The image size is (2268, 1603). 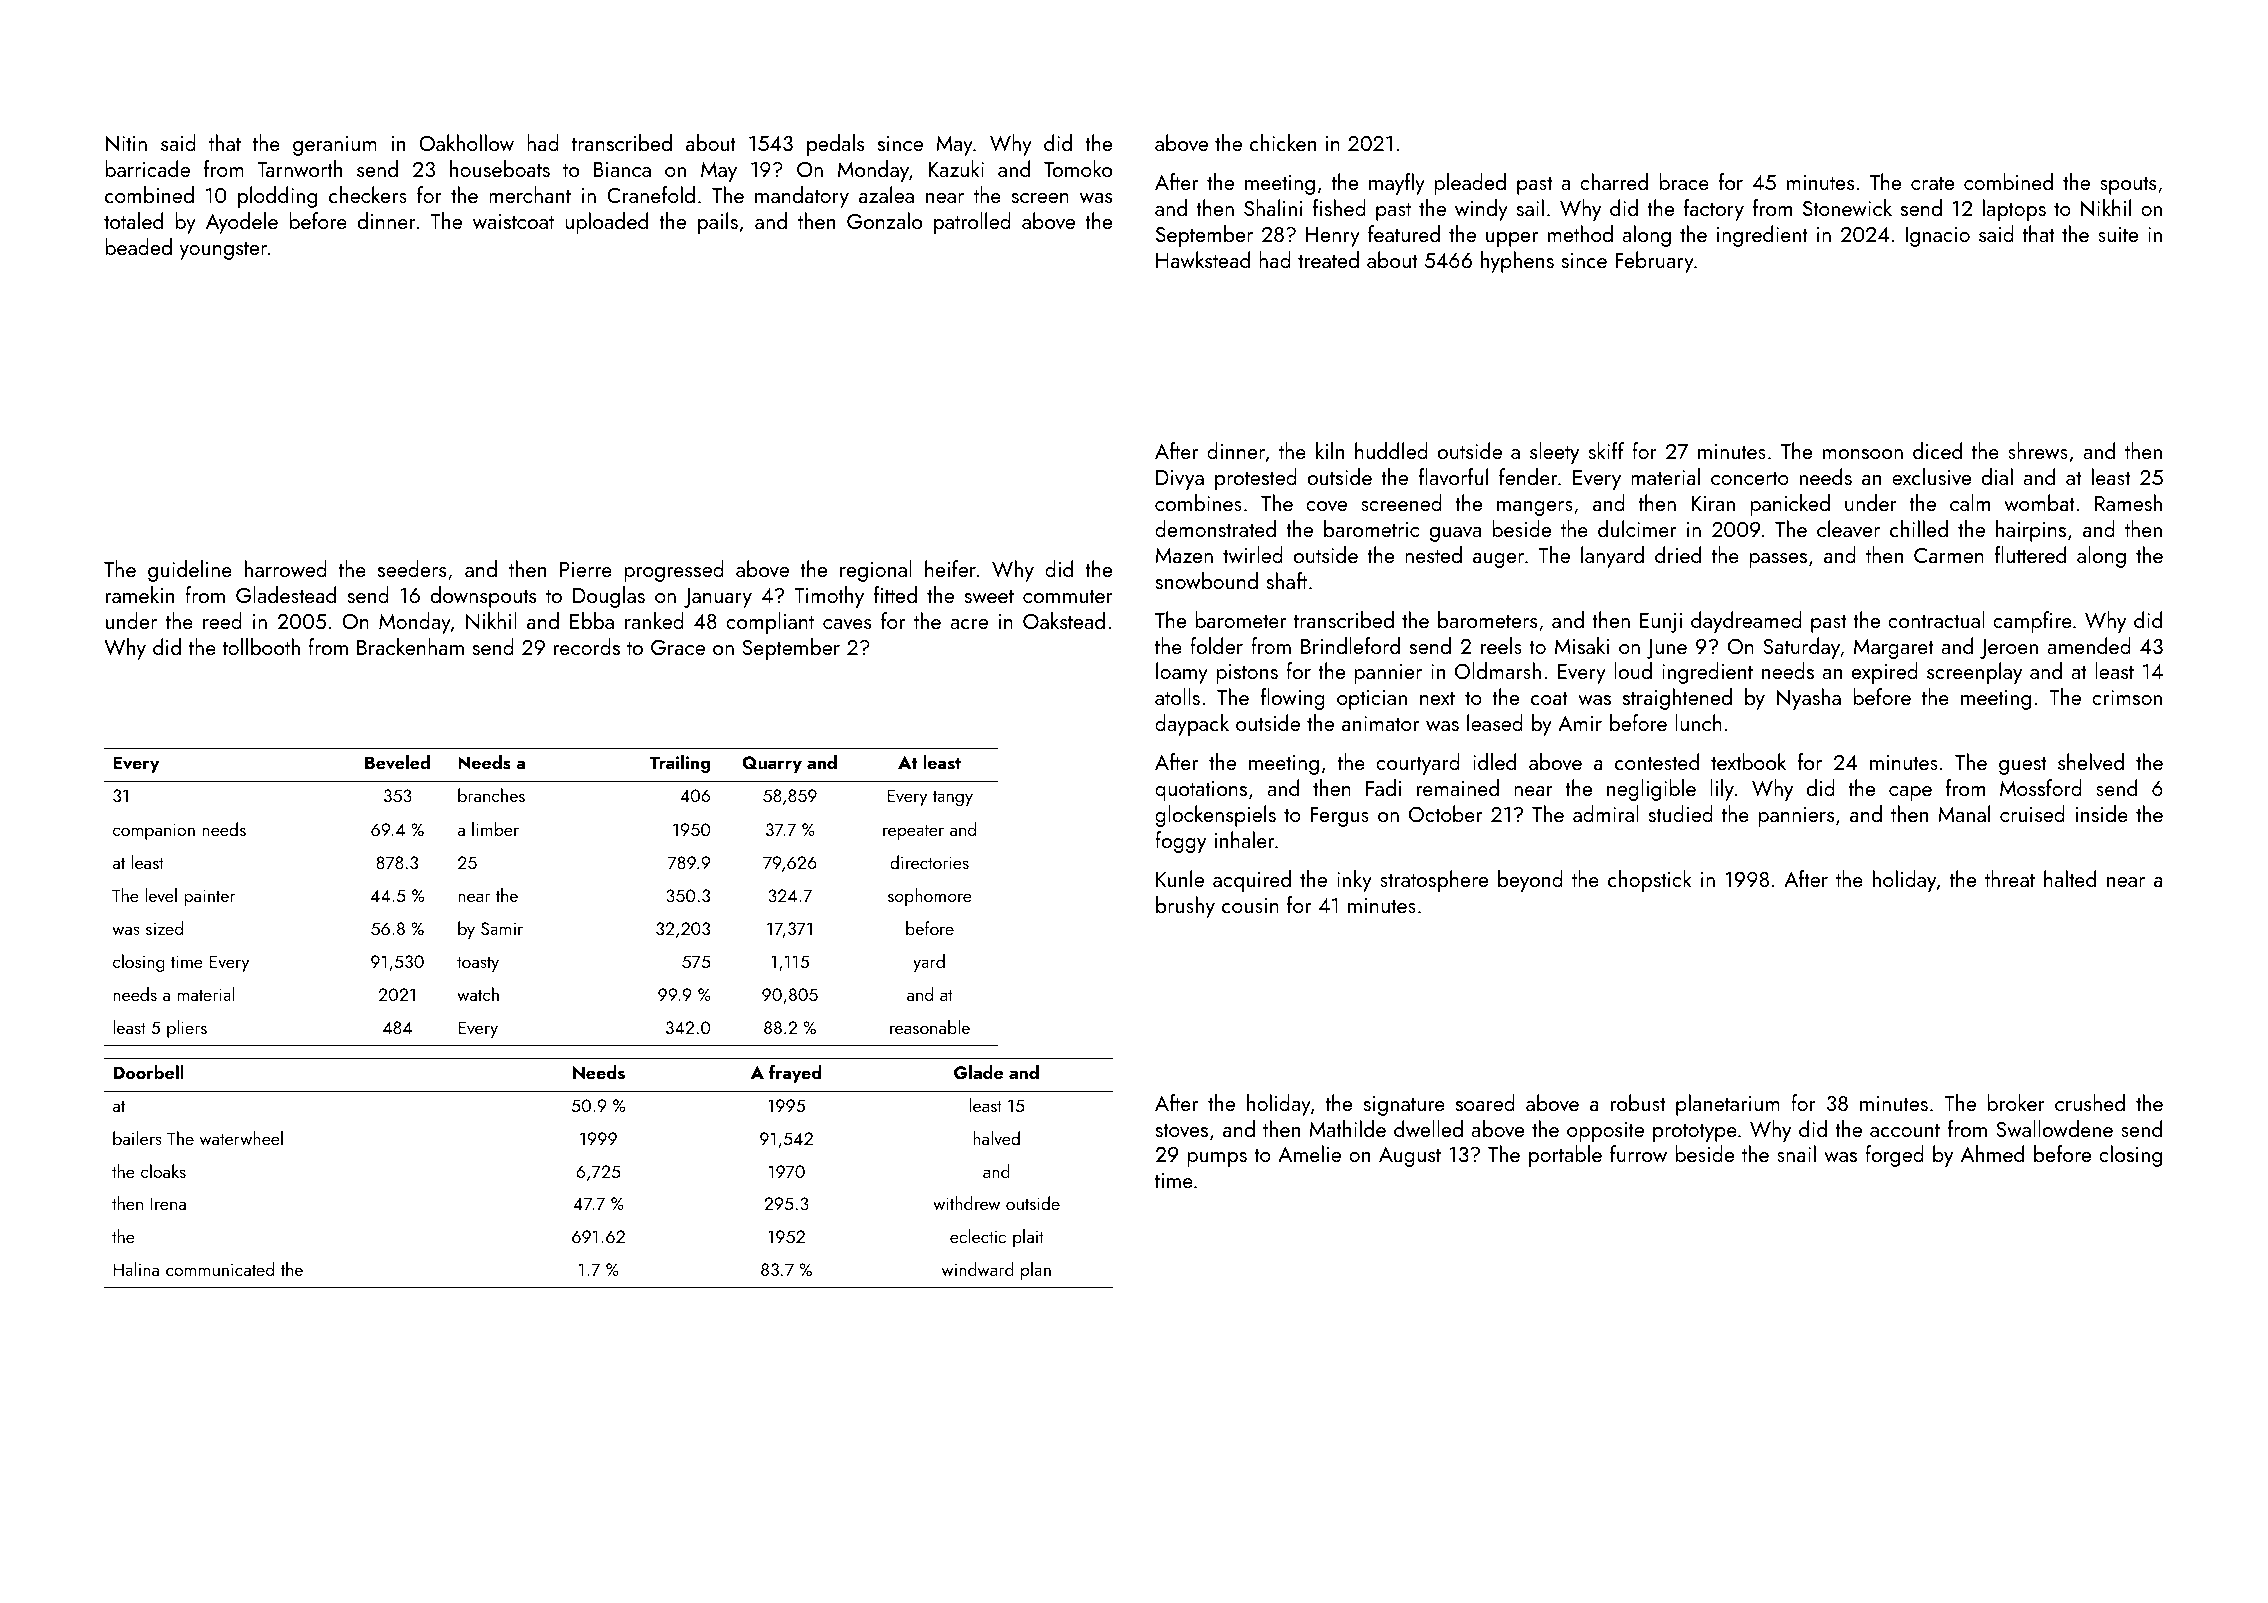 What do you see at coordinates (1684, 181) in the page?
I see `brace` at bounding box center [1684, 181].
